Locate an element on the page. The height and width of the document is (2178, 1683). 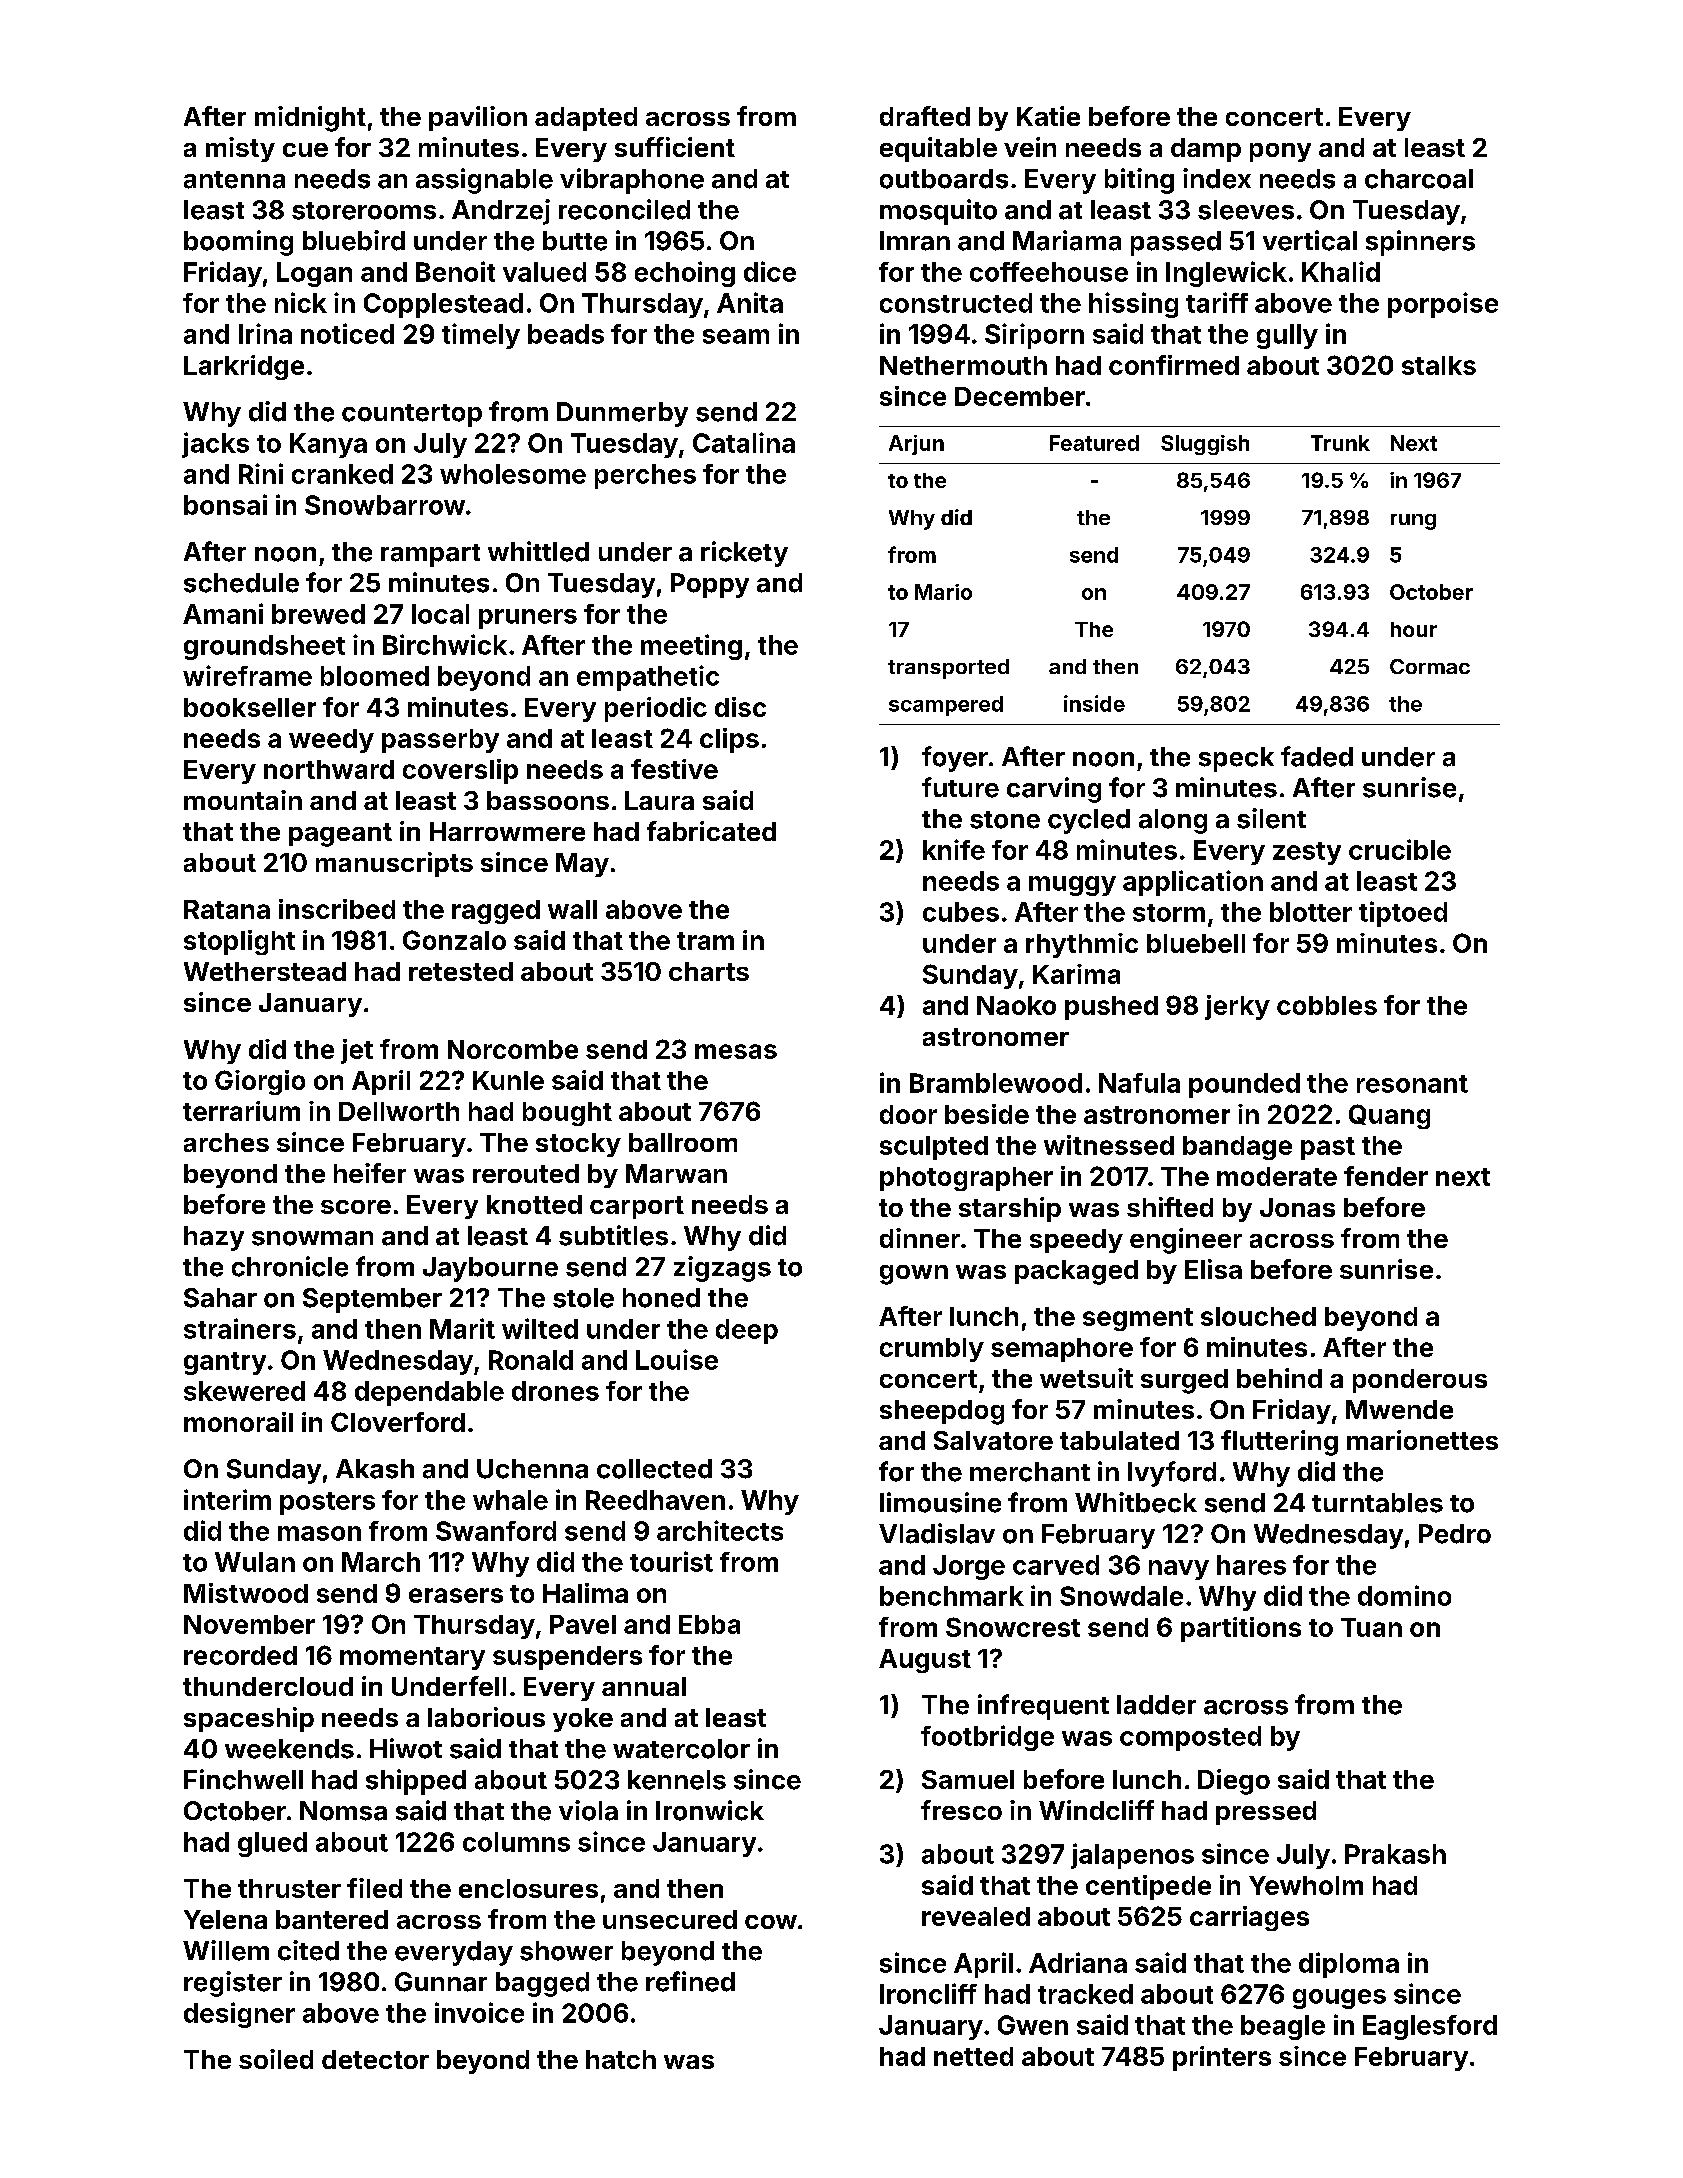
fresco is located at coordinates (961, 1810).
